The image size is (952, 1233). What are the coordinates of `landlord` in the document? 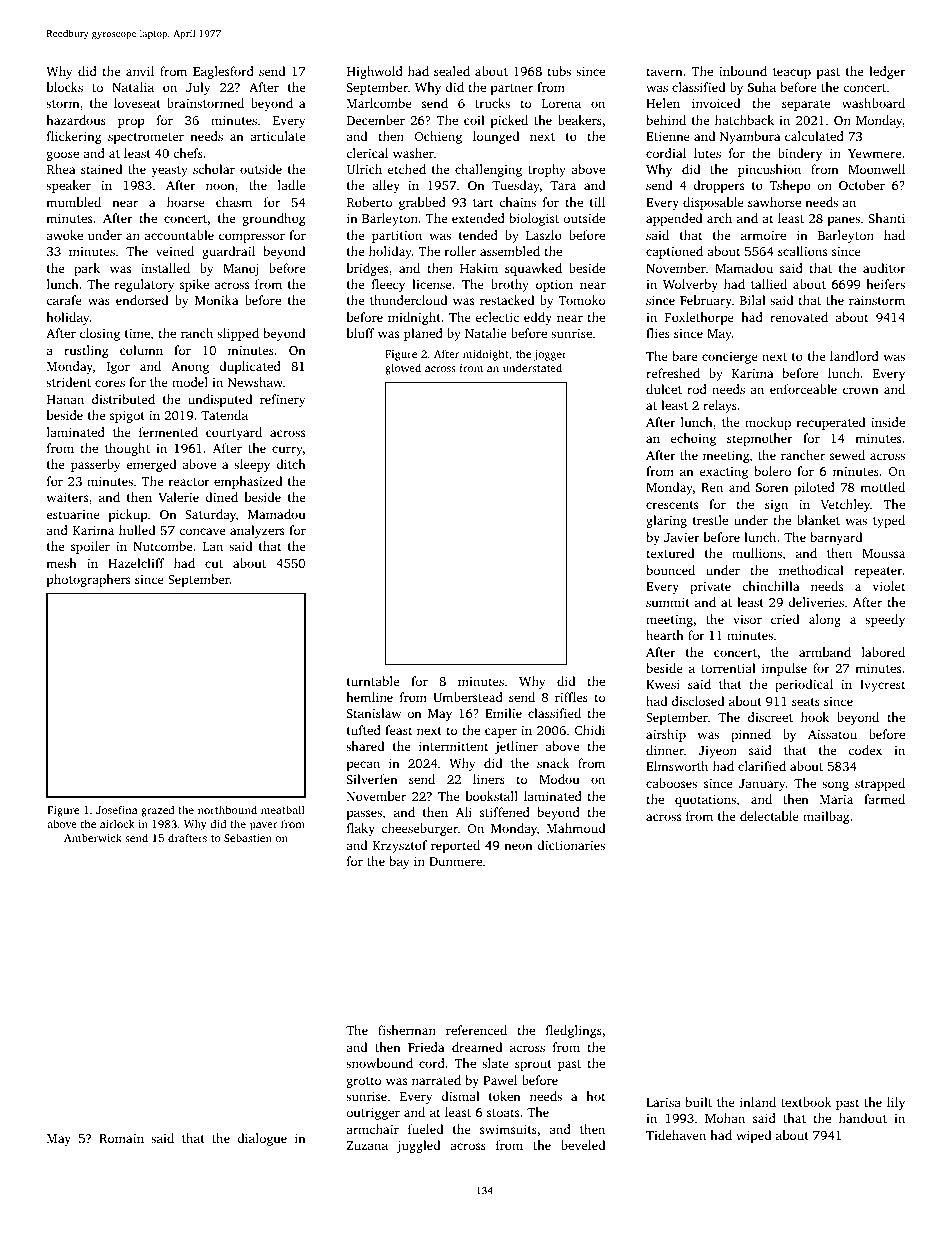 It's located at (854, 356).
